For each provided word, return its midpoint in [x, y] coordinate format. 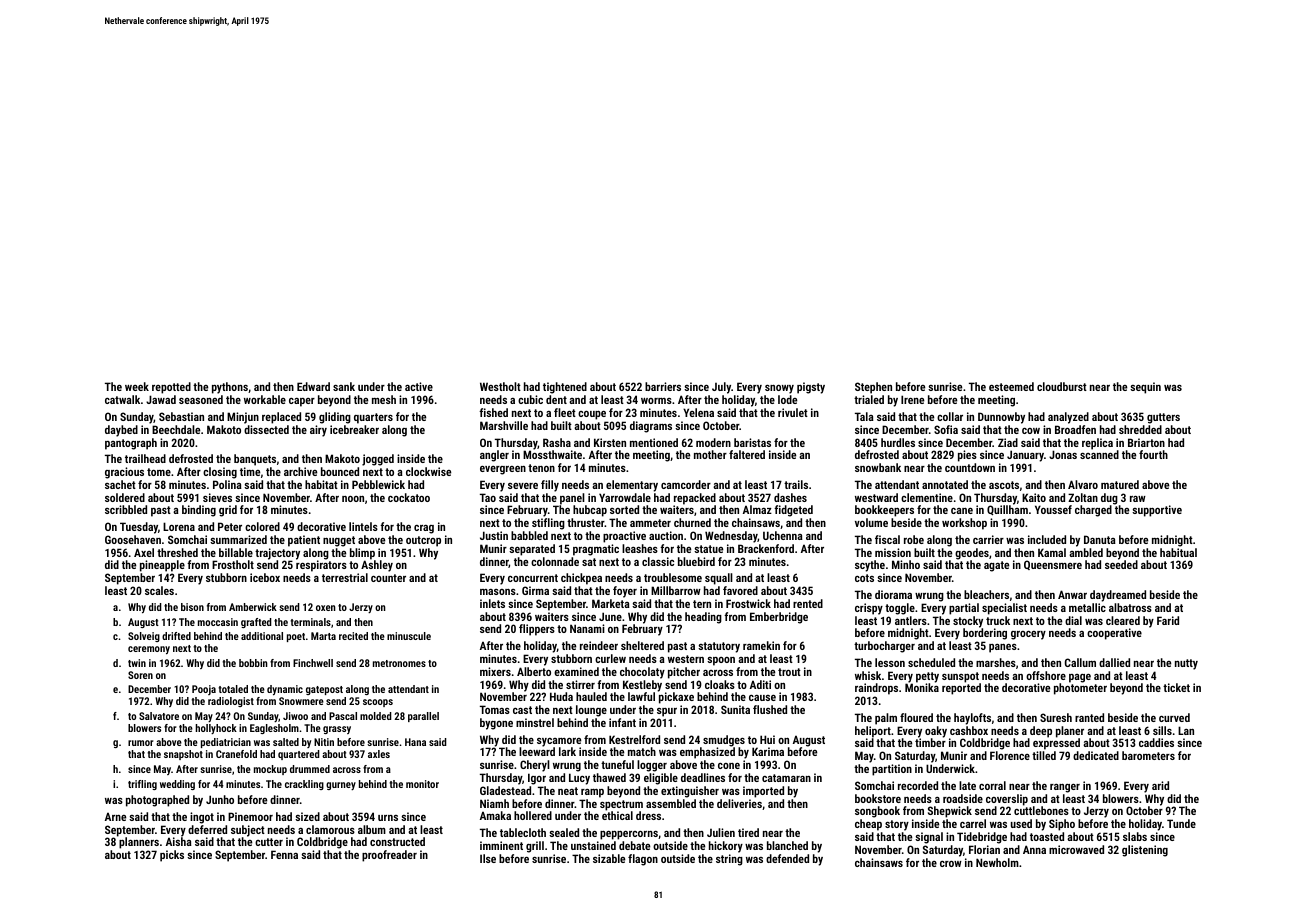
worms [656, 401]
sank [344, 386]
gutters [1163, 418]
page [1080, 678]
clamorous [330, 829]
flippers [537, 630]
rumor [141, 743]
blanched [787, 845]
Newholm [997, 862]
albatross [1130, 607]
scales [159, 590]
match [642, 751]
